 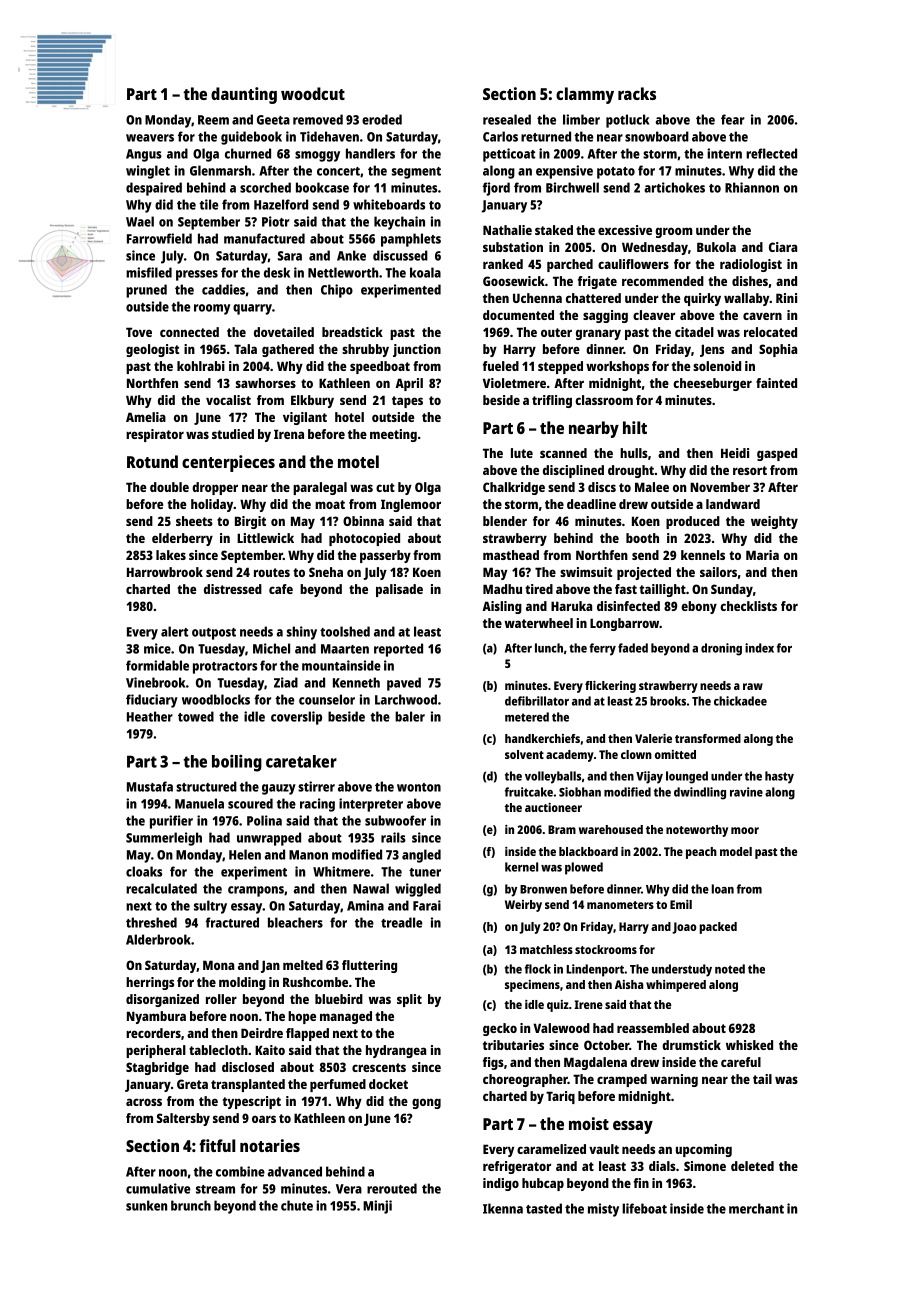 I want to click on fear, so click(x=733, y=119).
